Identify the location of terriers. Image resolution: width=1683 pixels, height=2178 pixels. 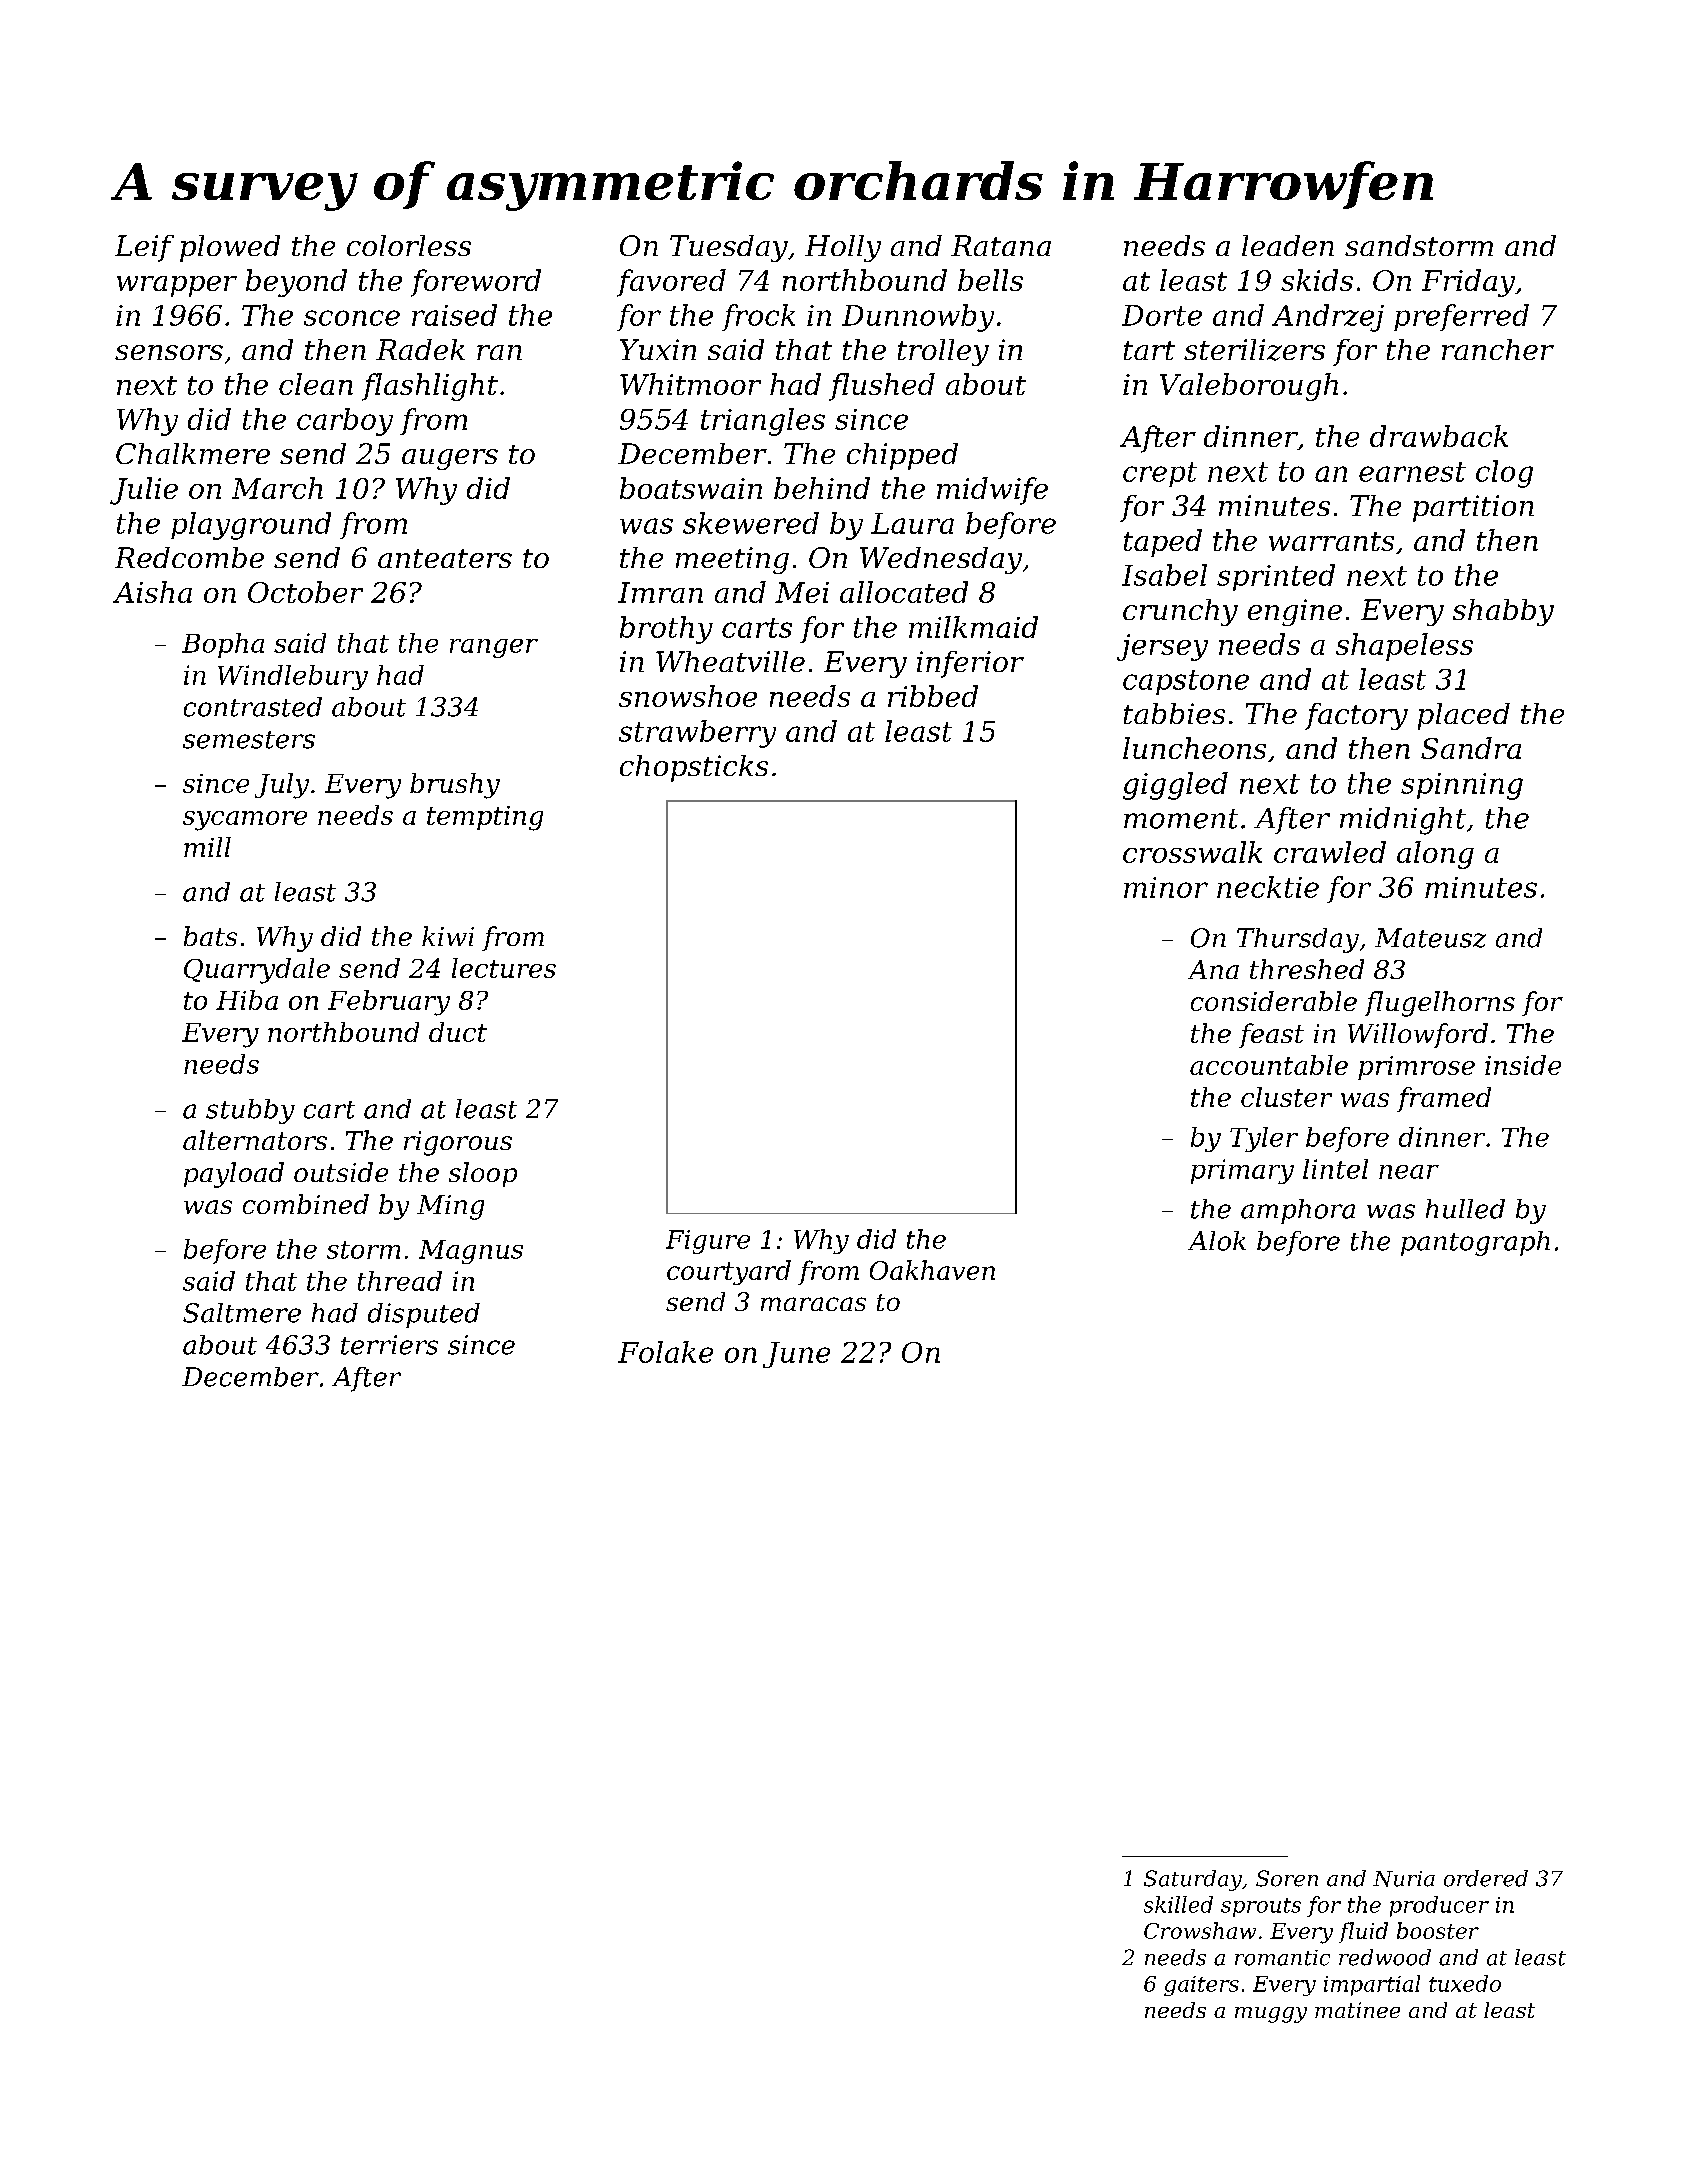
(389, 1345).
